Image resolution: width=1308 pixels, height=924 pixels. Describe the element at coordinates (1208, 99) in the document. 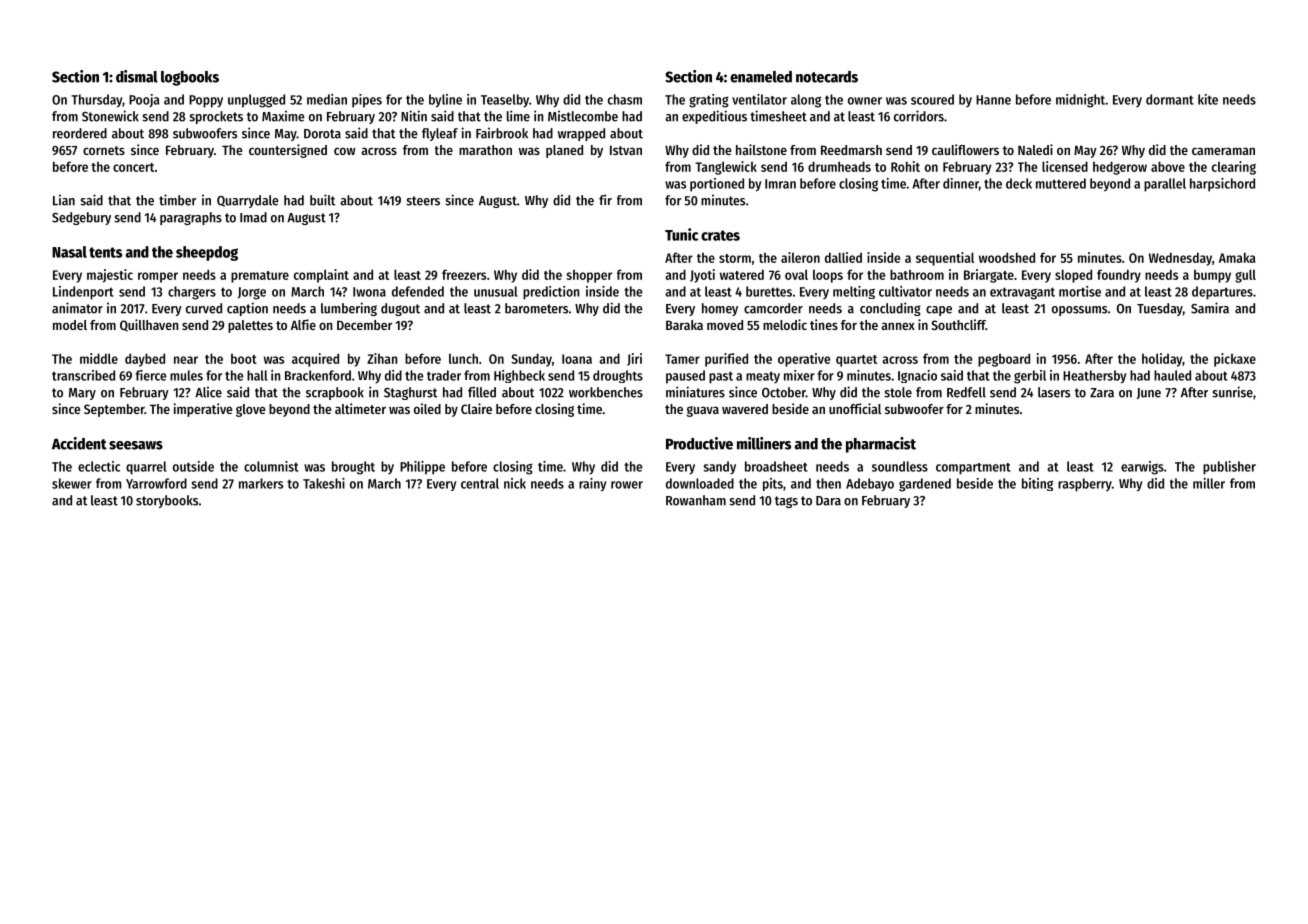

I see `kite` at that location.
